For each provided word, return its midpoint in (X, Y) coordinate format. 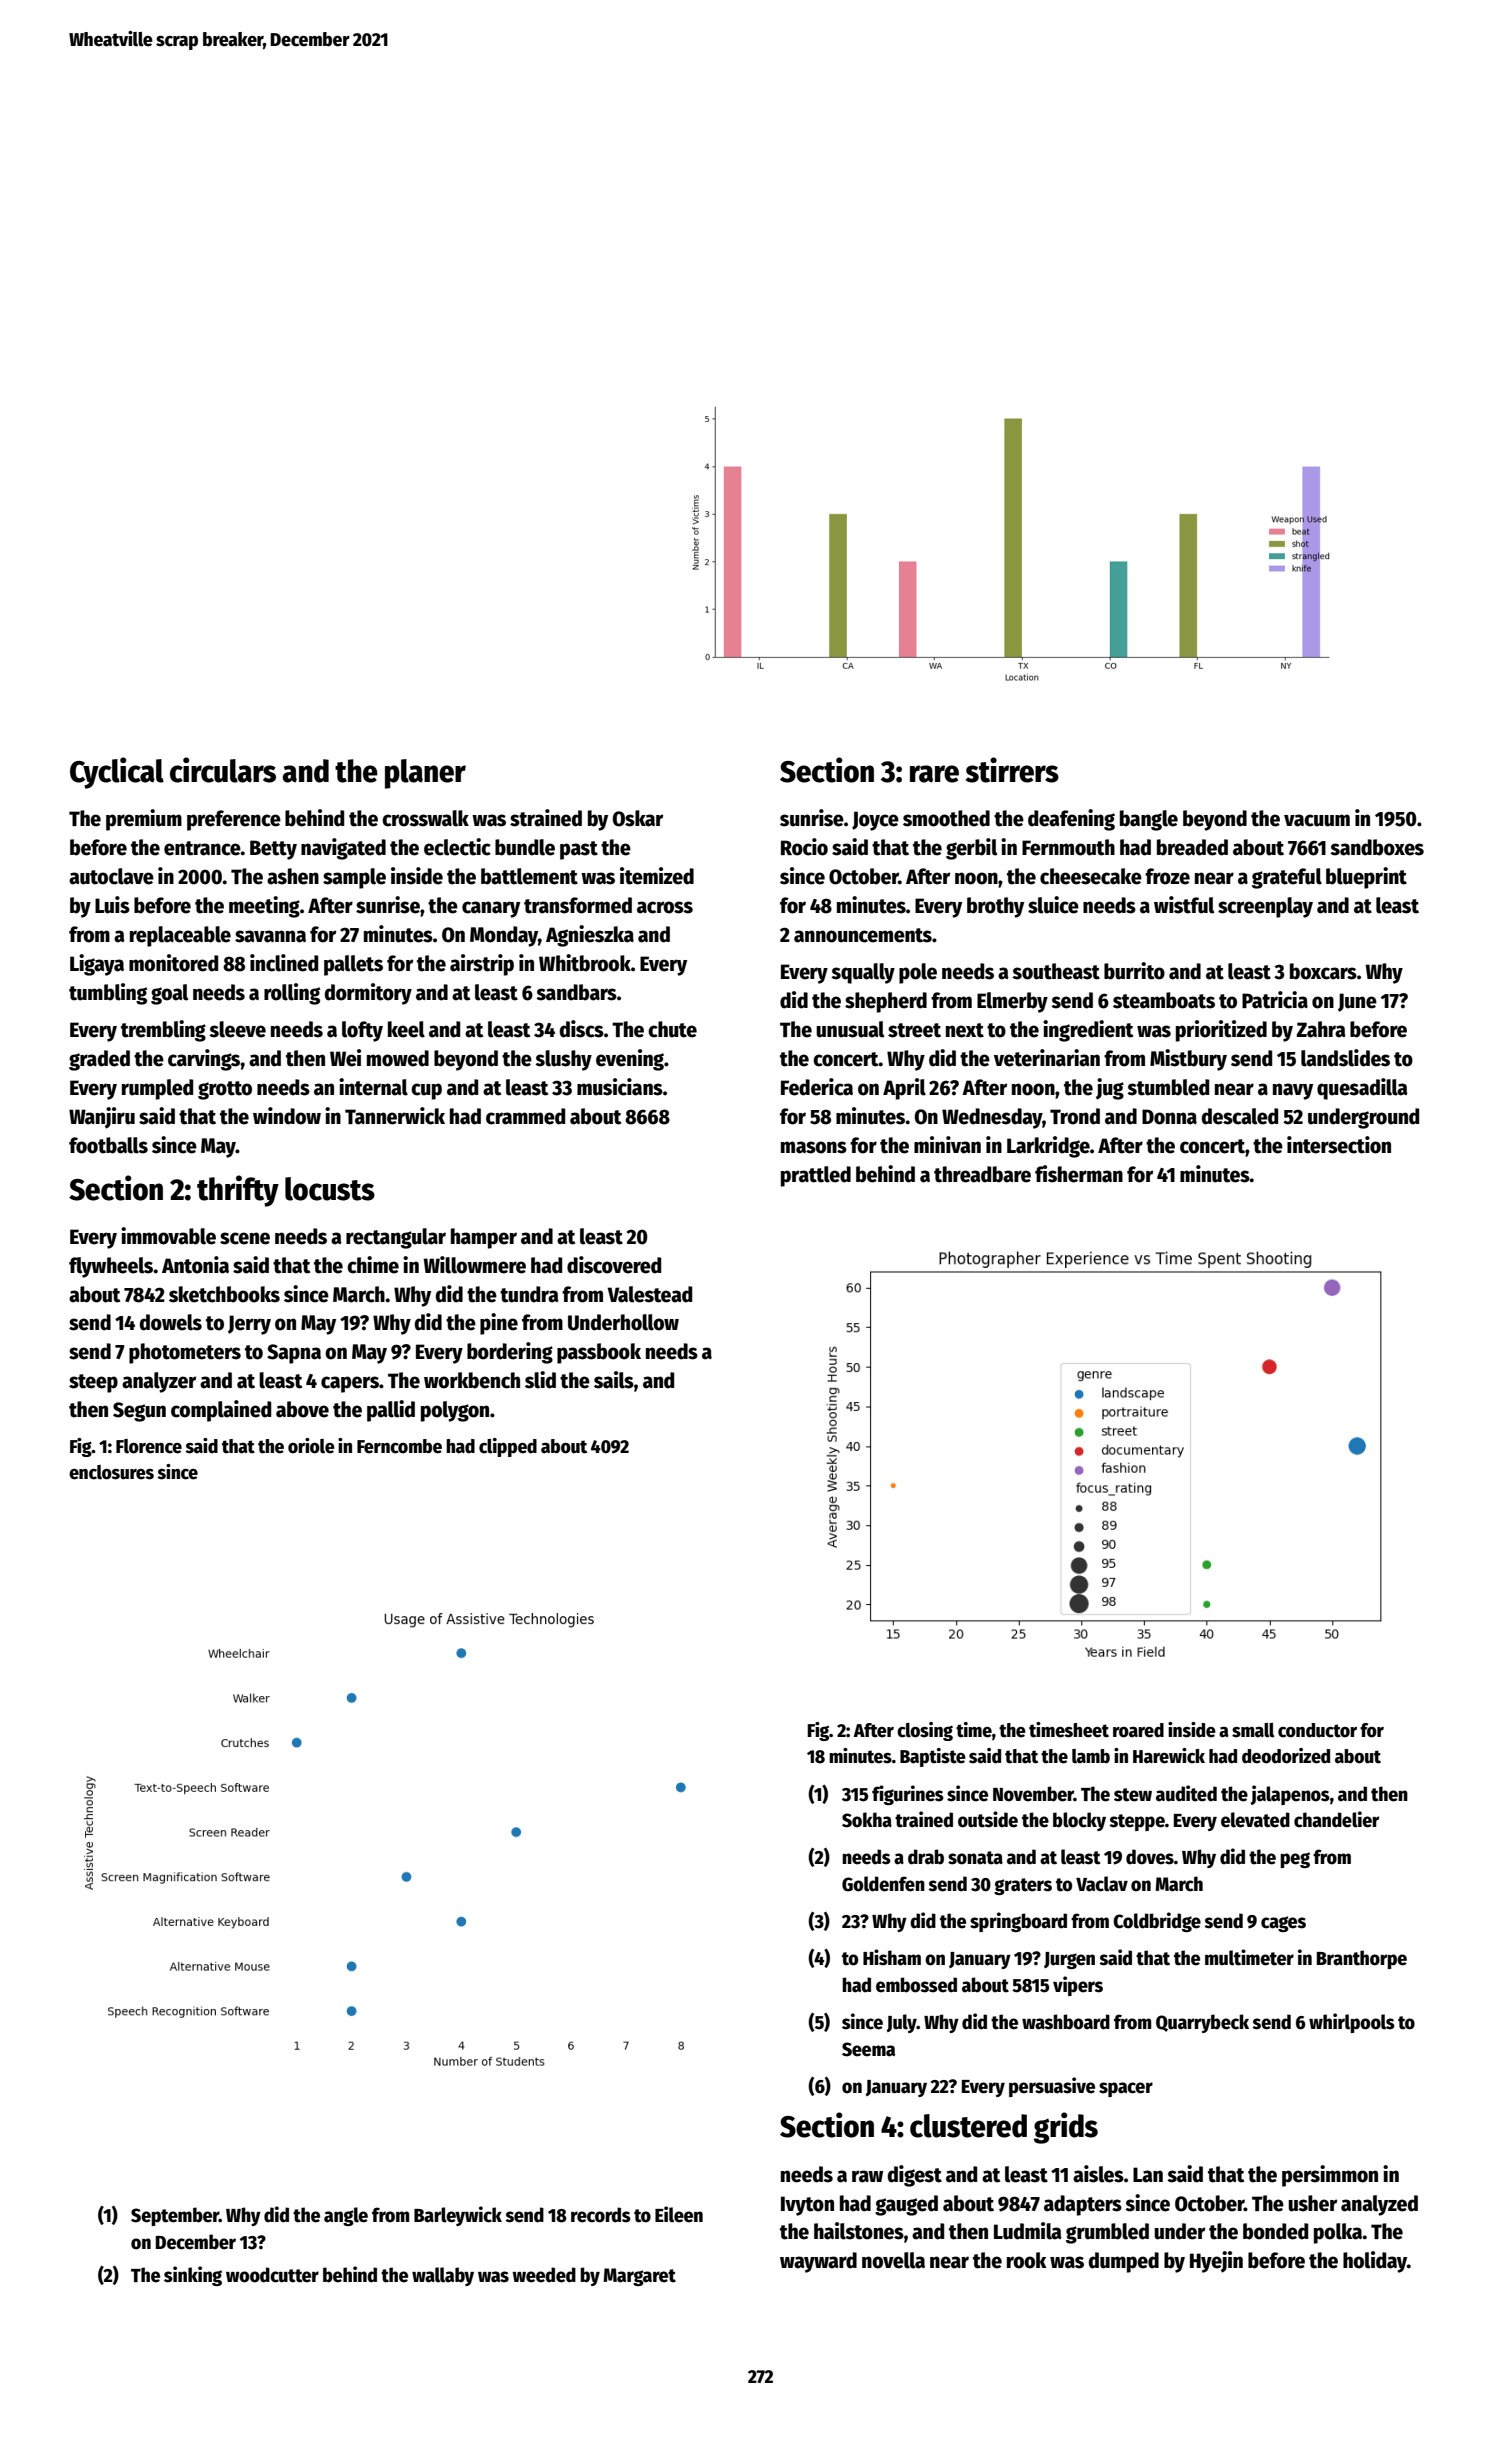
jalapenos (1290, 1795)
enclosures (111, 1472)
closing (925, 1731)
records (601, 2215)
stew (1133, 1795)
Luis (112, 905)
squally (863, 973)
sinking (193, 2276)
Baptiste (933, 1757)
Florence (149, 1446)
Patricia (1275, 1000)
